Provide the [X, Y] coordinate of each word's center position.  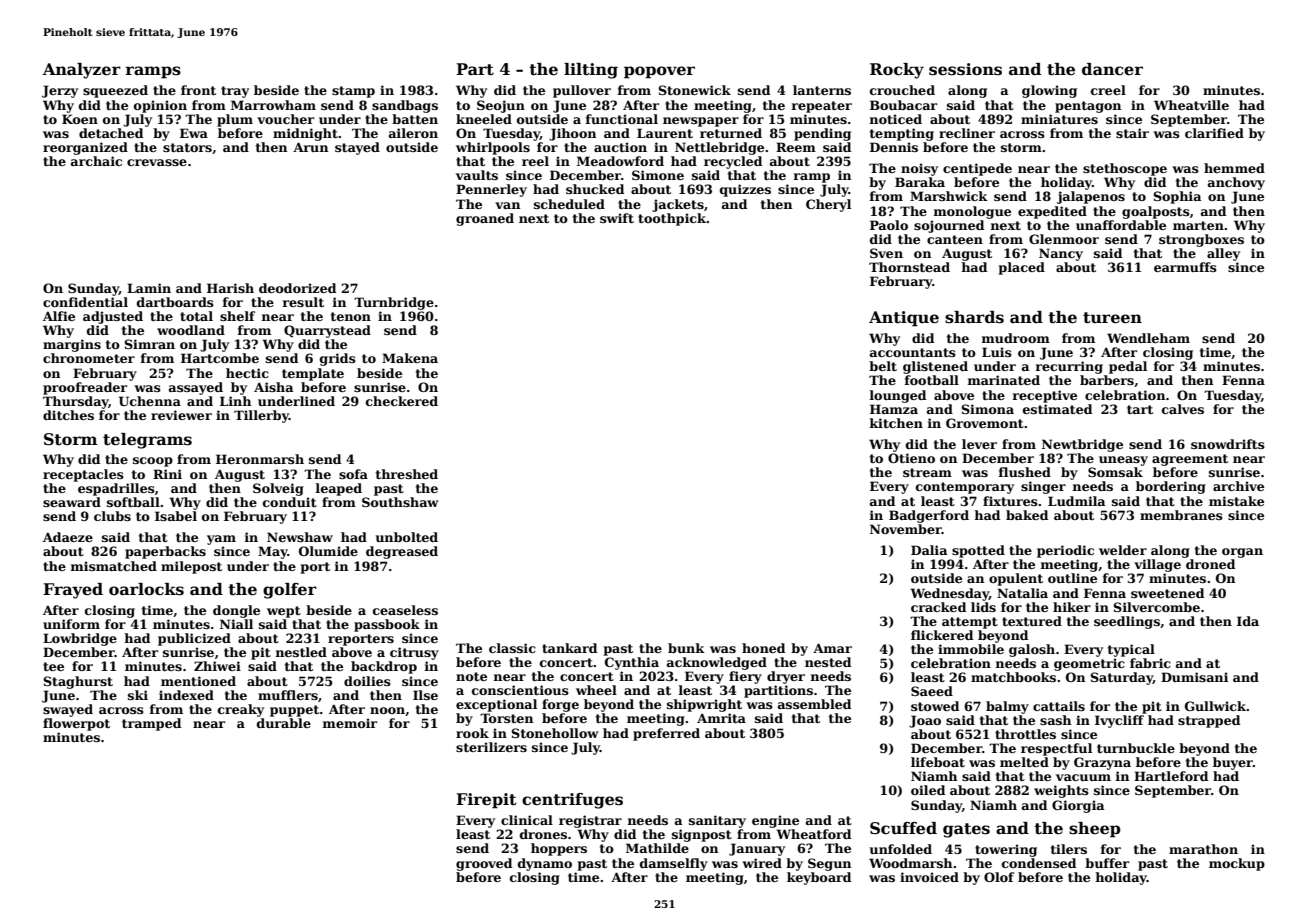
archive [1238, 486]
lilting [591, 71]
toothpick [672, 219]
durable [284, 723]
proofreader [85, 388]
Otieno [911, 458]
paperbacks [165, 552]
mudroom [1016, 338]
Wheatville [1191, 105]
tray [235, 92]
